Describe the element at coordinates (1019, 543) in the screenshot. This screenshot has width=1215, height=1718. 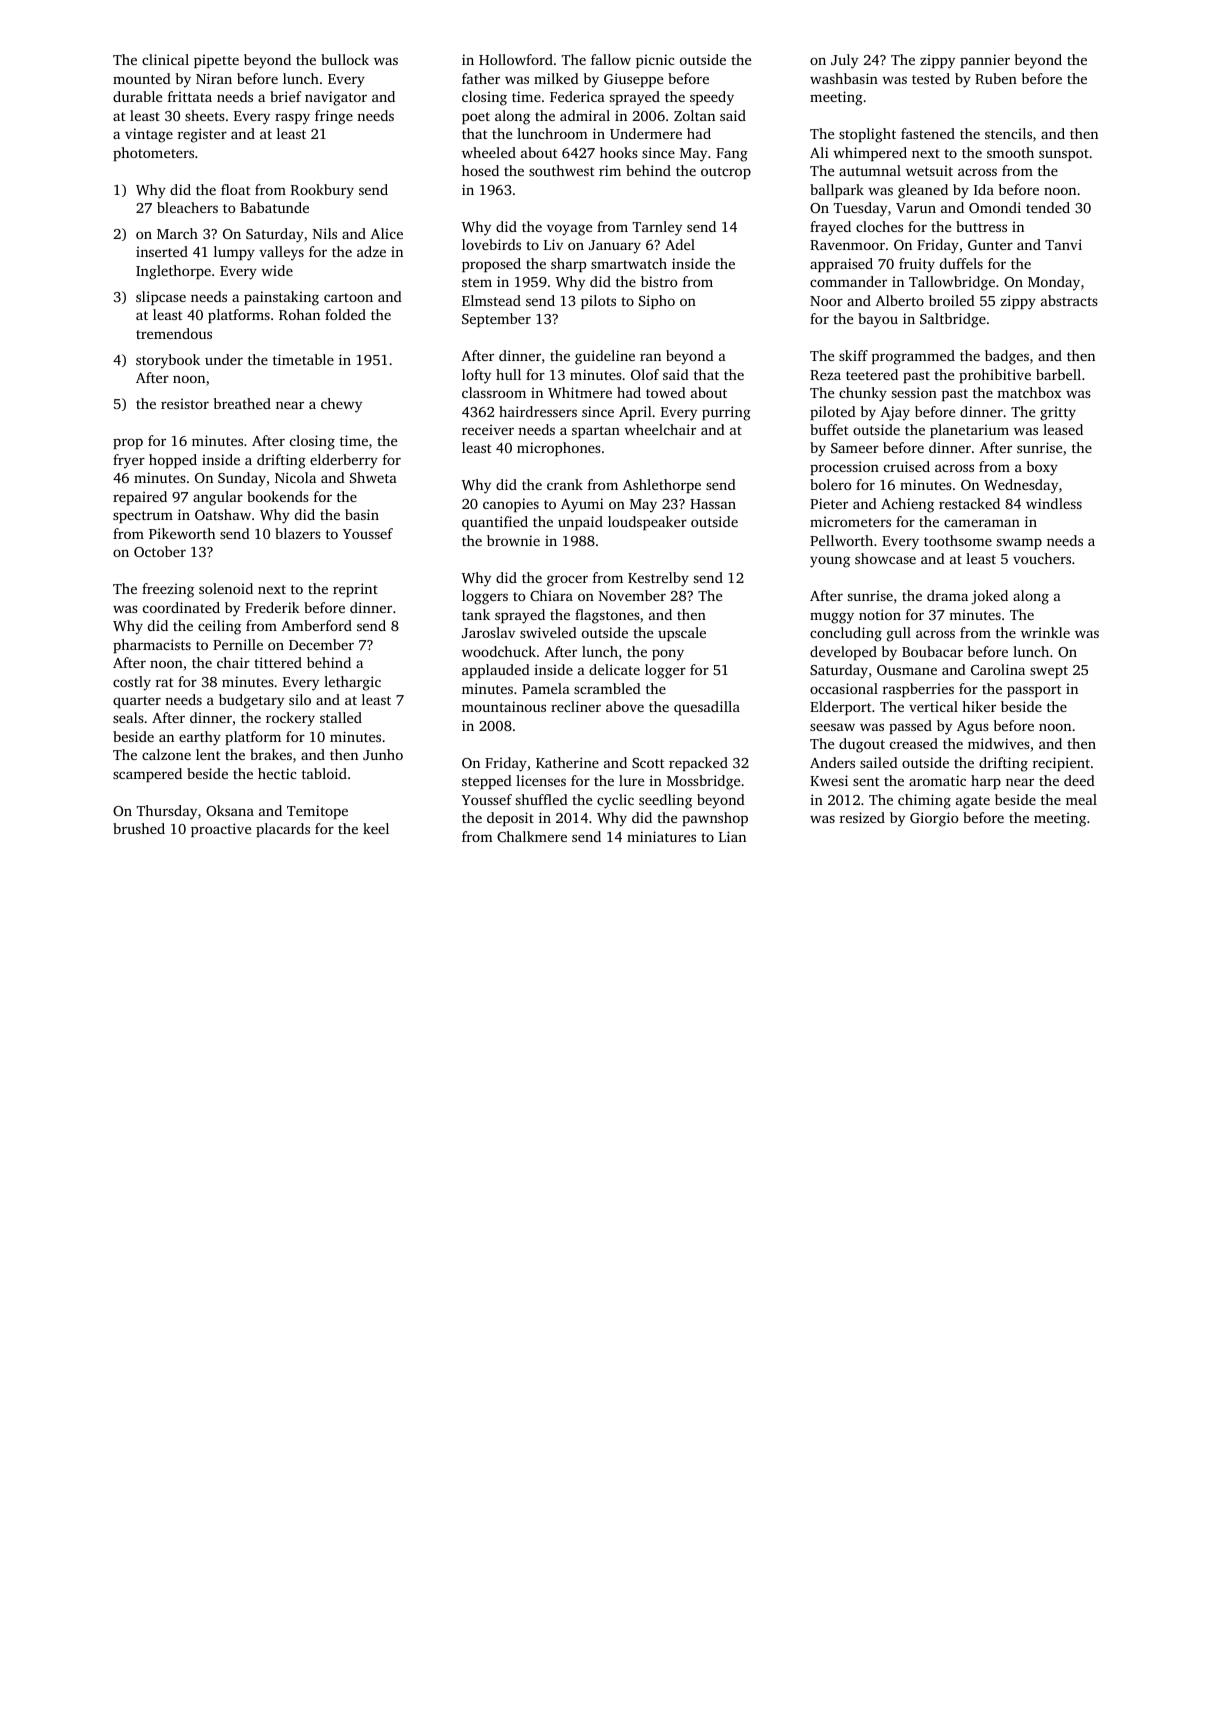
I see `swamp` at that location.
